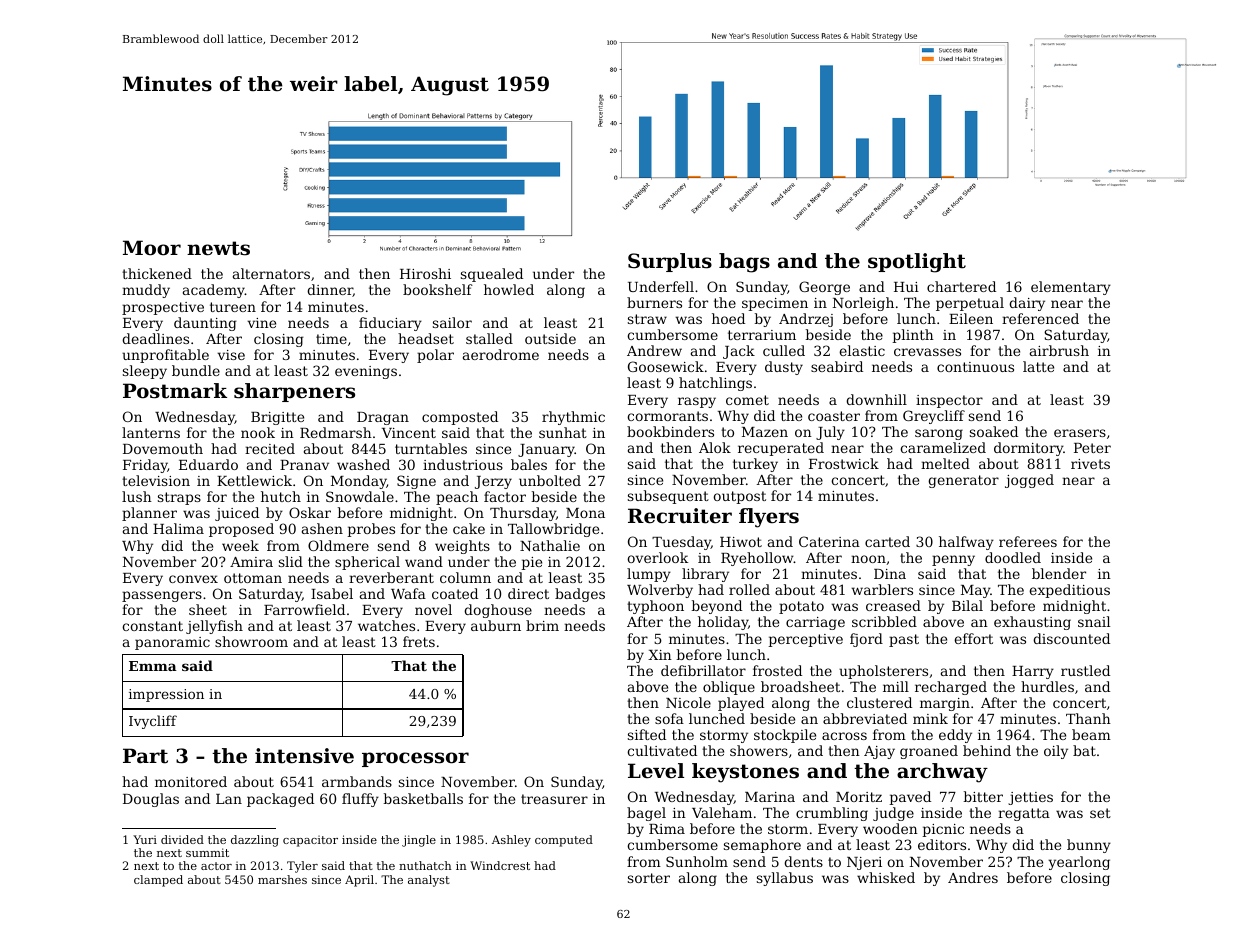  What do you see at coordinates (1029, 481) in the document?
I see `jogged` at bounding box center [1029, 481].
